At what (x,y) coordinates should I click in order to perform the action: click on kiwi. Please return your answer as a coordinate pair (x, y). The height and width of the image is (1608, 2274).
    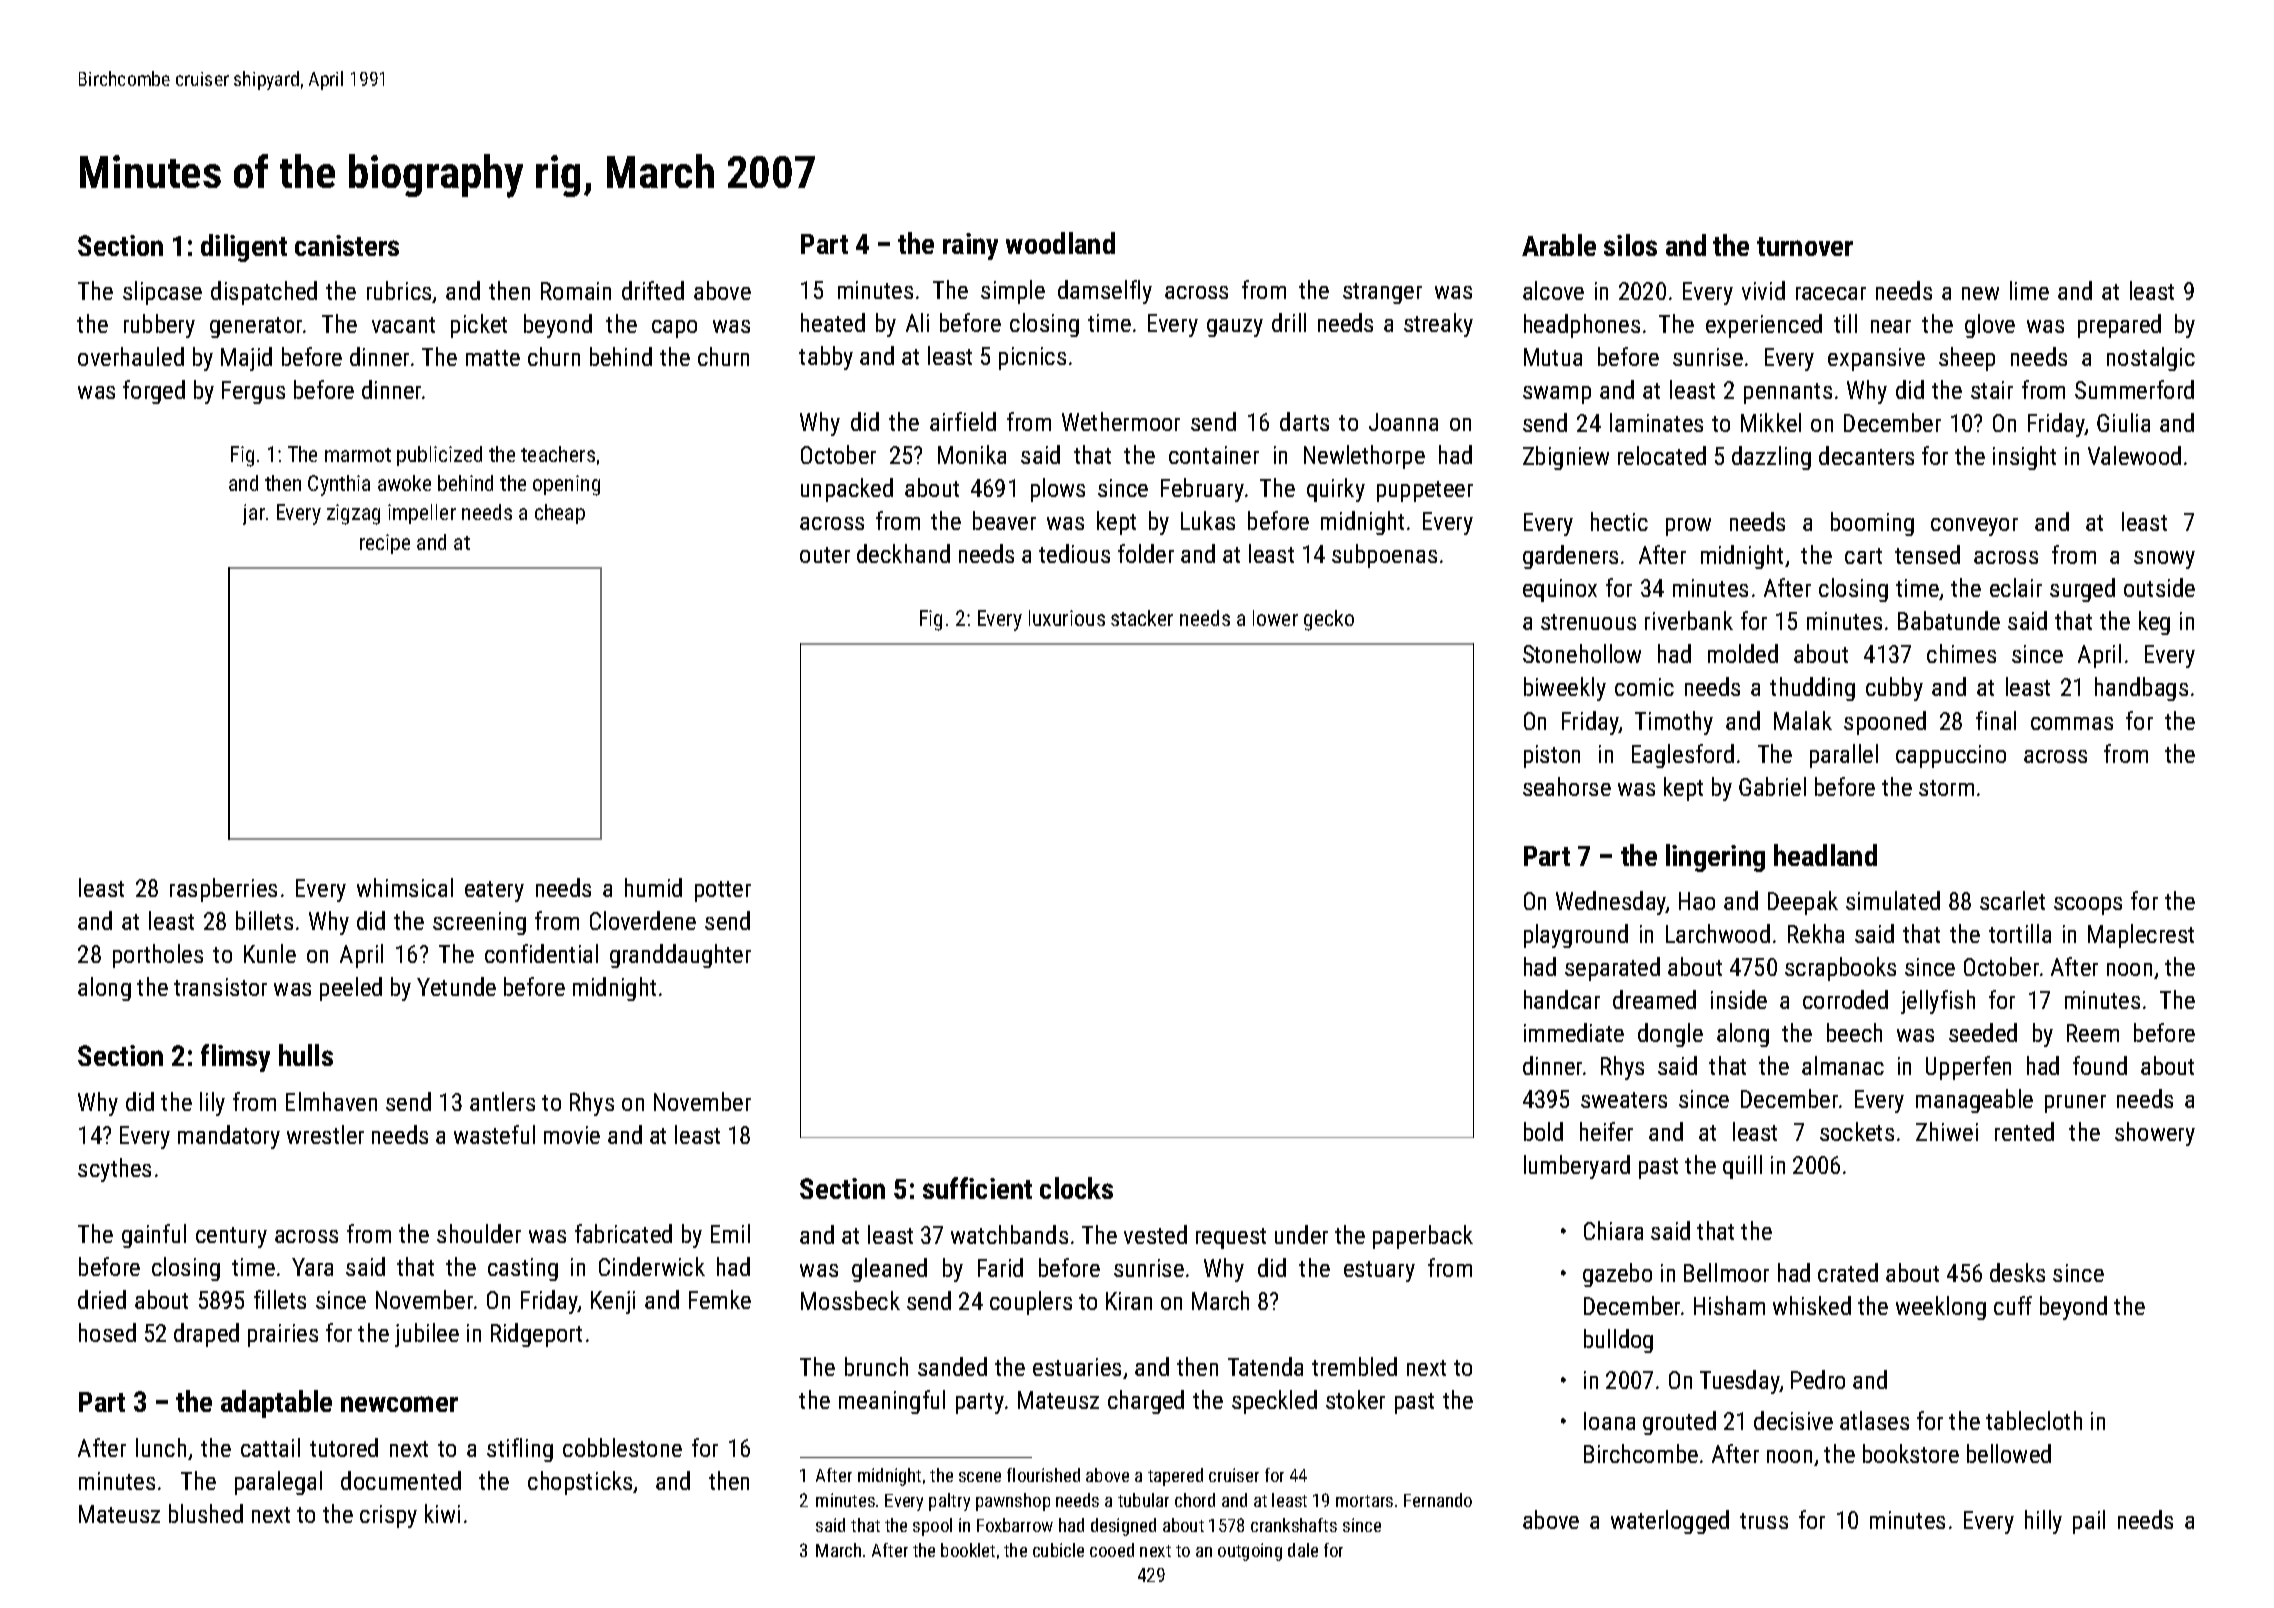
    Looking at the image, I should click on (442, 1513).
